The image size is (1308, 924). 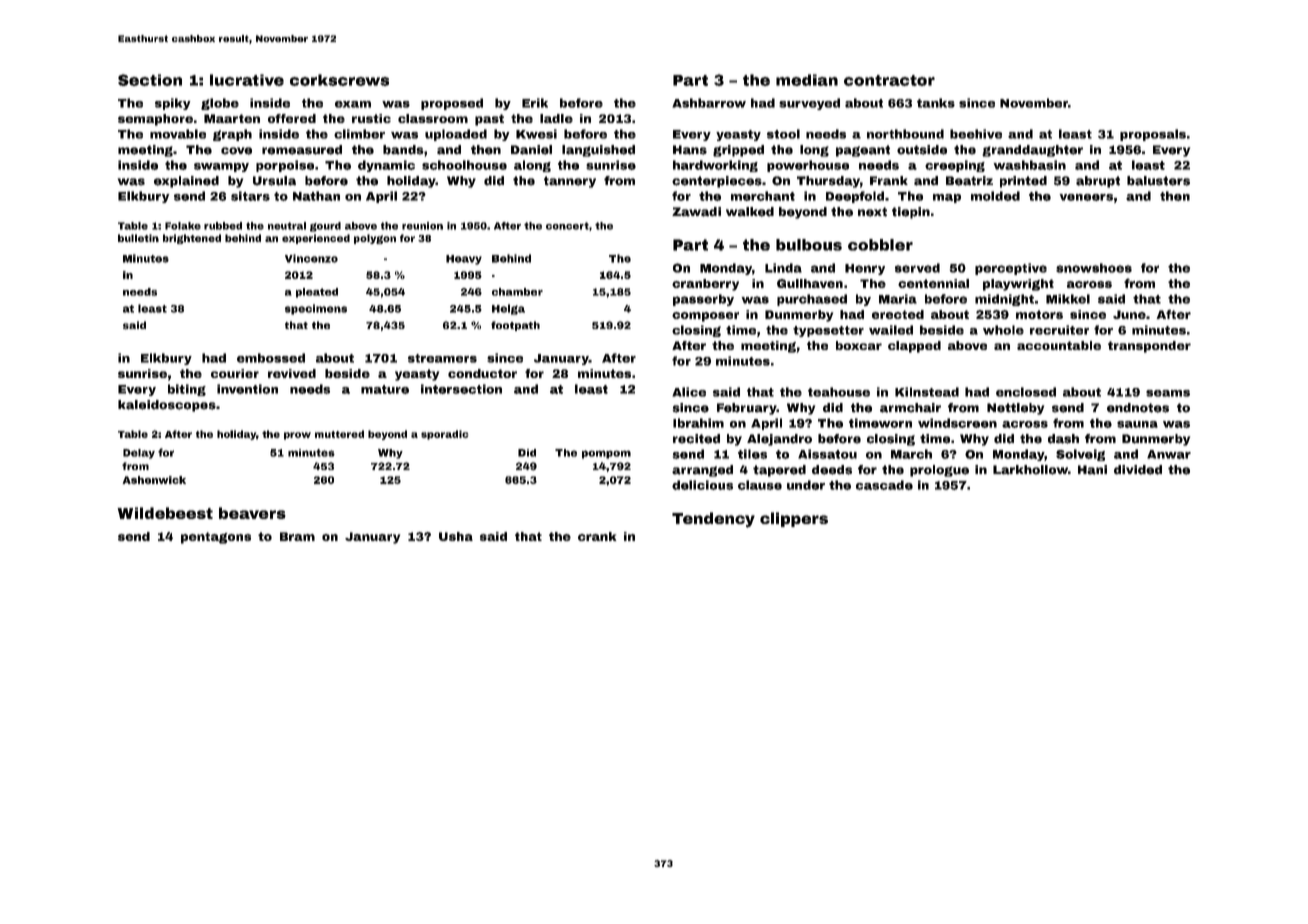 I want to click on embossed, so click(x=271, y=358).
